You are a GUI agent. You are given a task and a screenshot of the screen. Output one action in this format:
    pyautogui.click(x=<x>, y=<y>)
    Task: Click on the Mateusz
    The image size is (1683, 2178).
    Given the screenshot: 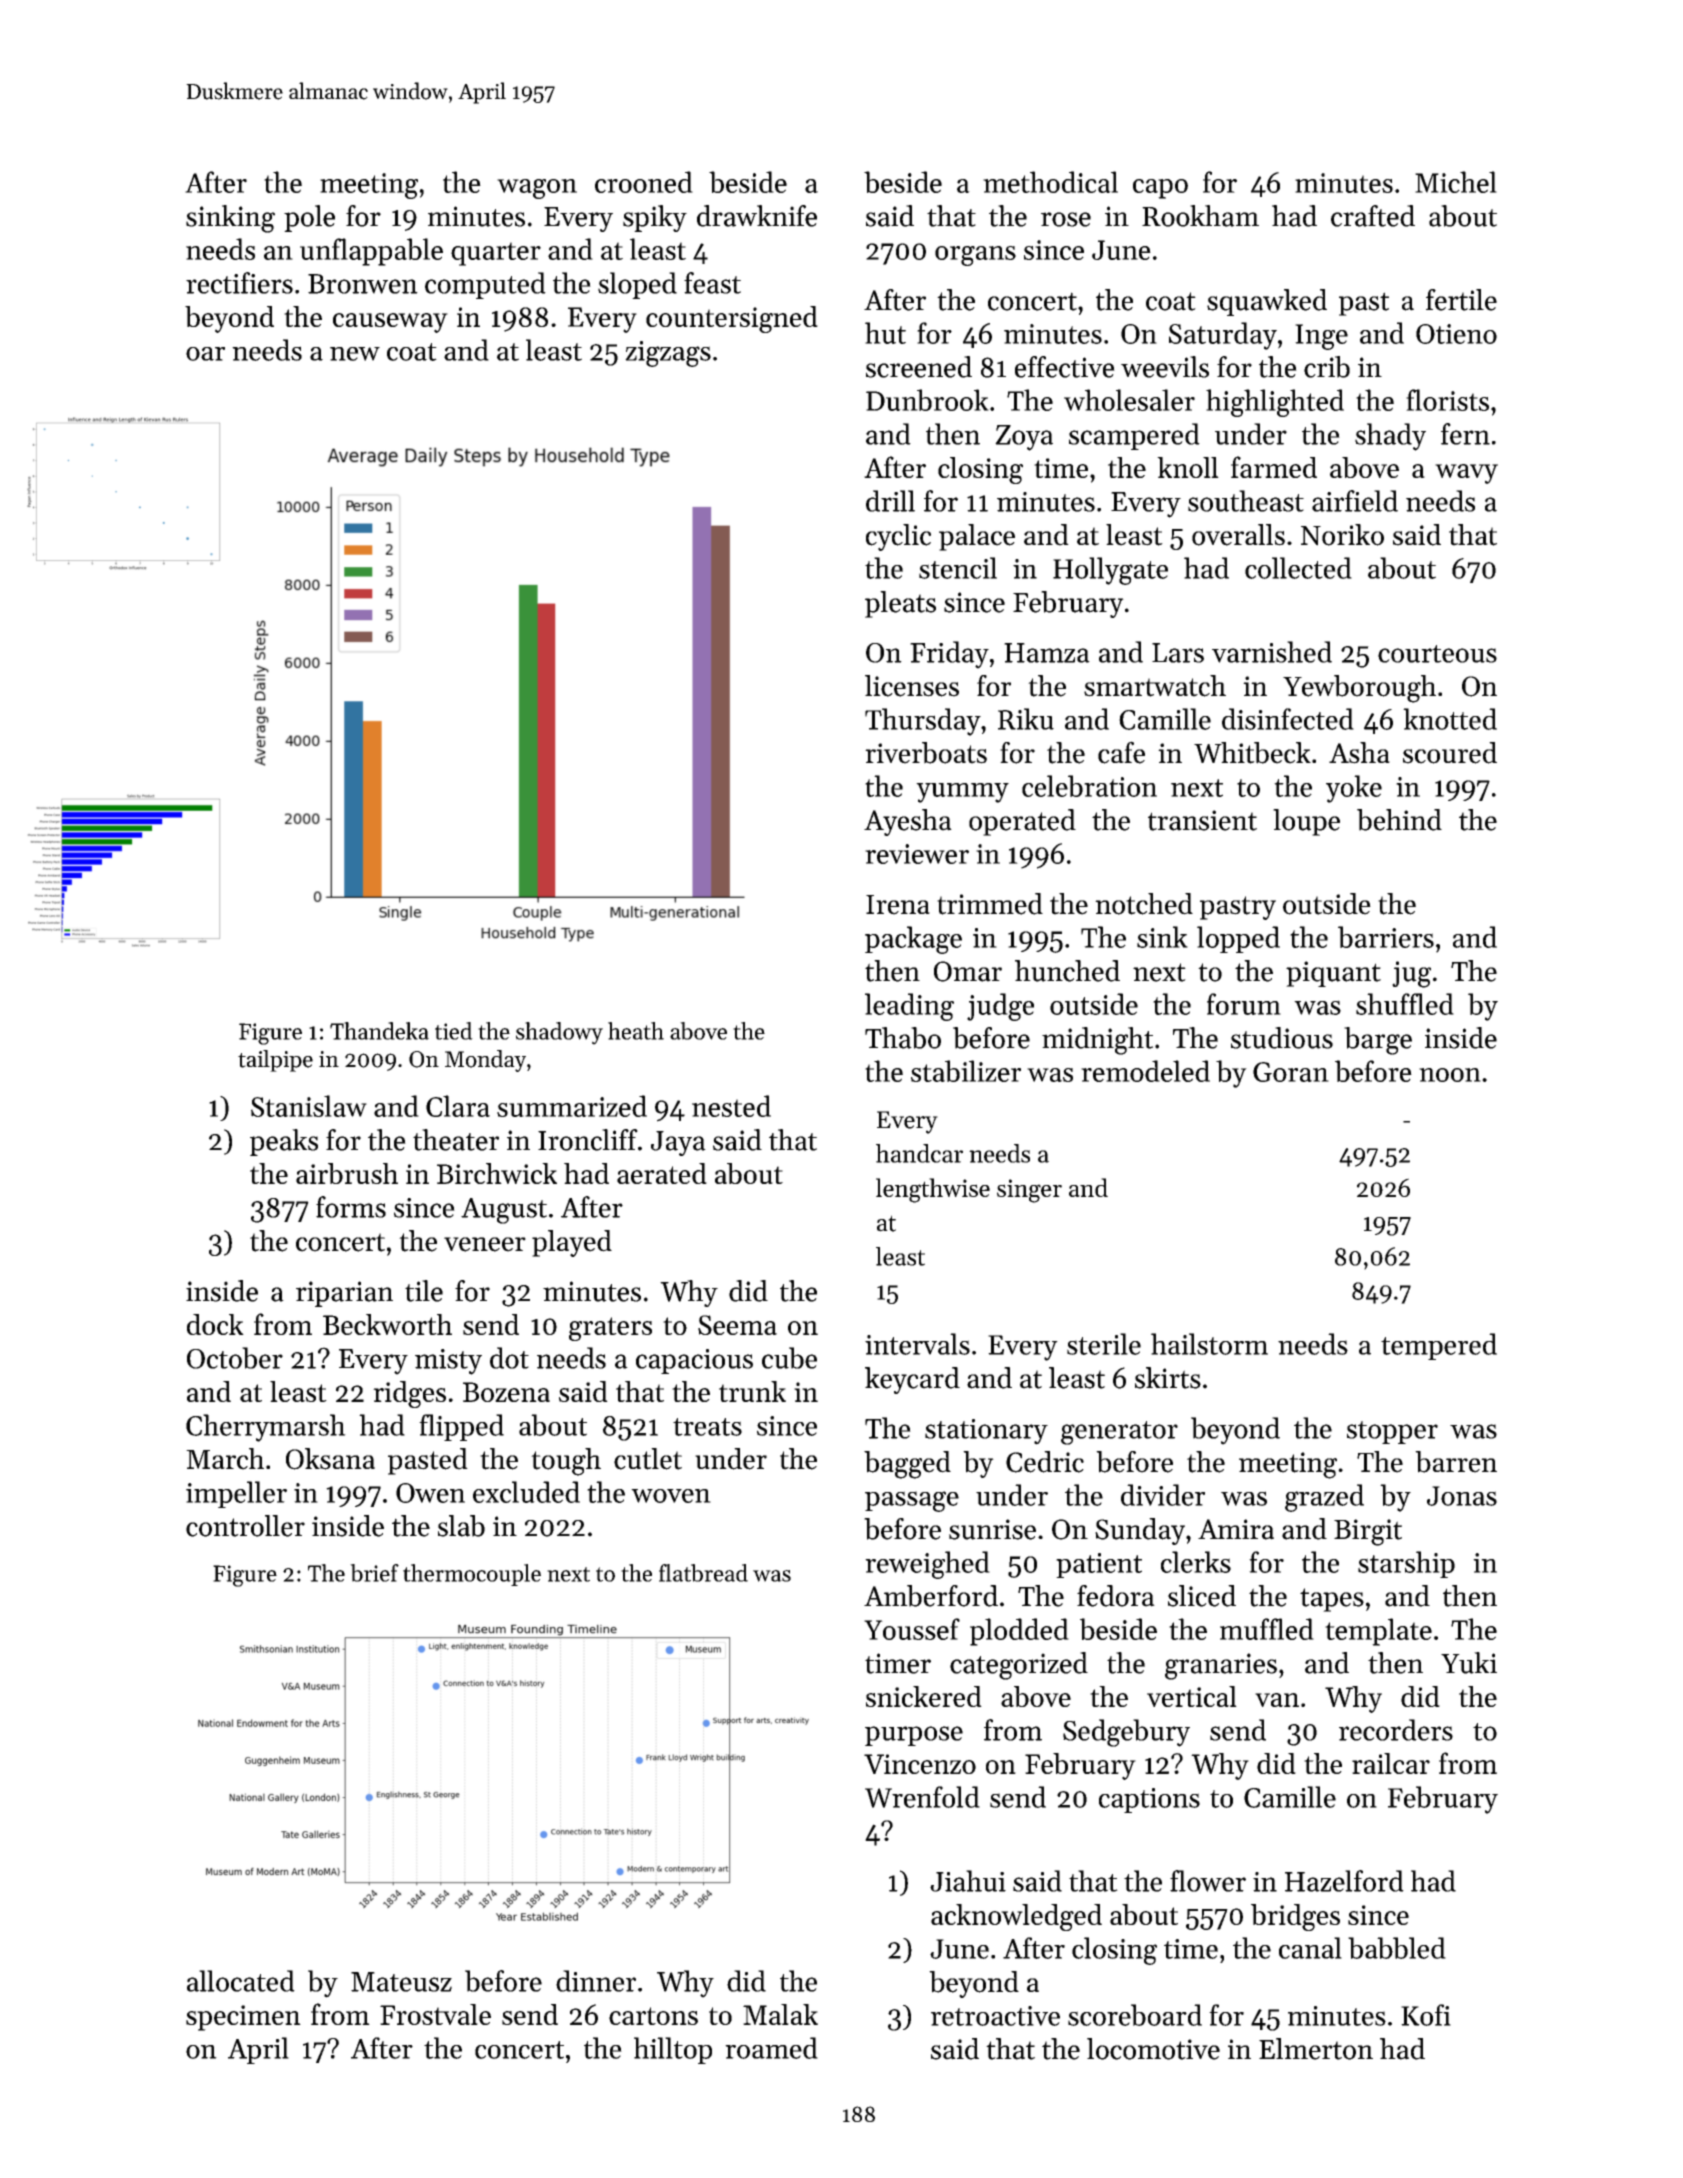 What is the action you would take?
    pyautogui.click(x=401, y=1982)
